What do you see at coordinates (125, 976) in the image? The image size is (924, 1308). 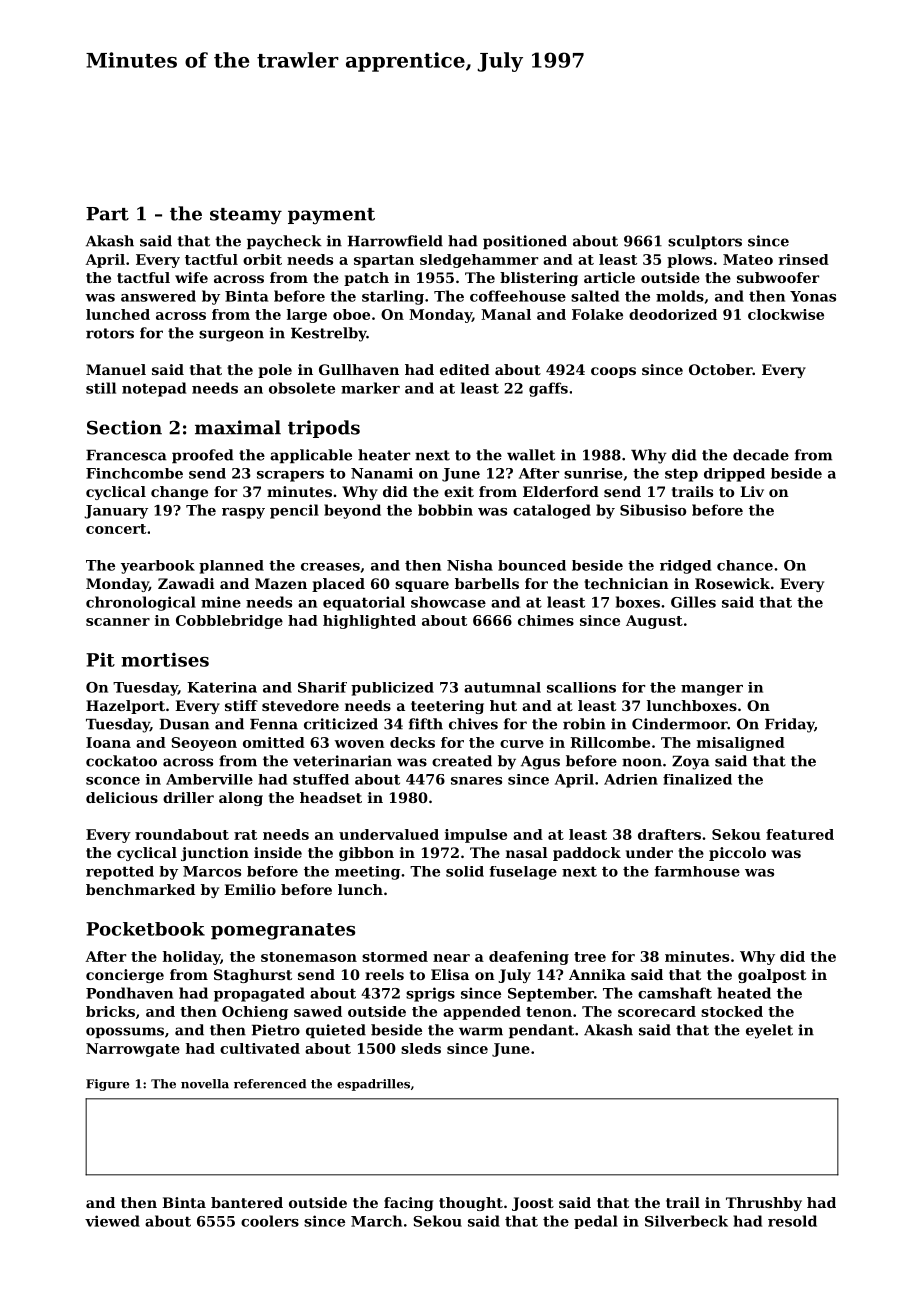 I see `concierge` at bounding box center [125, 976].
